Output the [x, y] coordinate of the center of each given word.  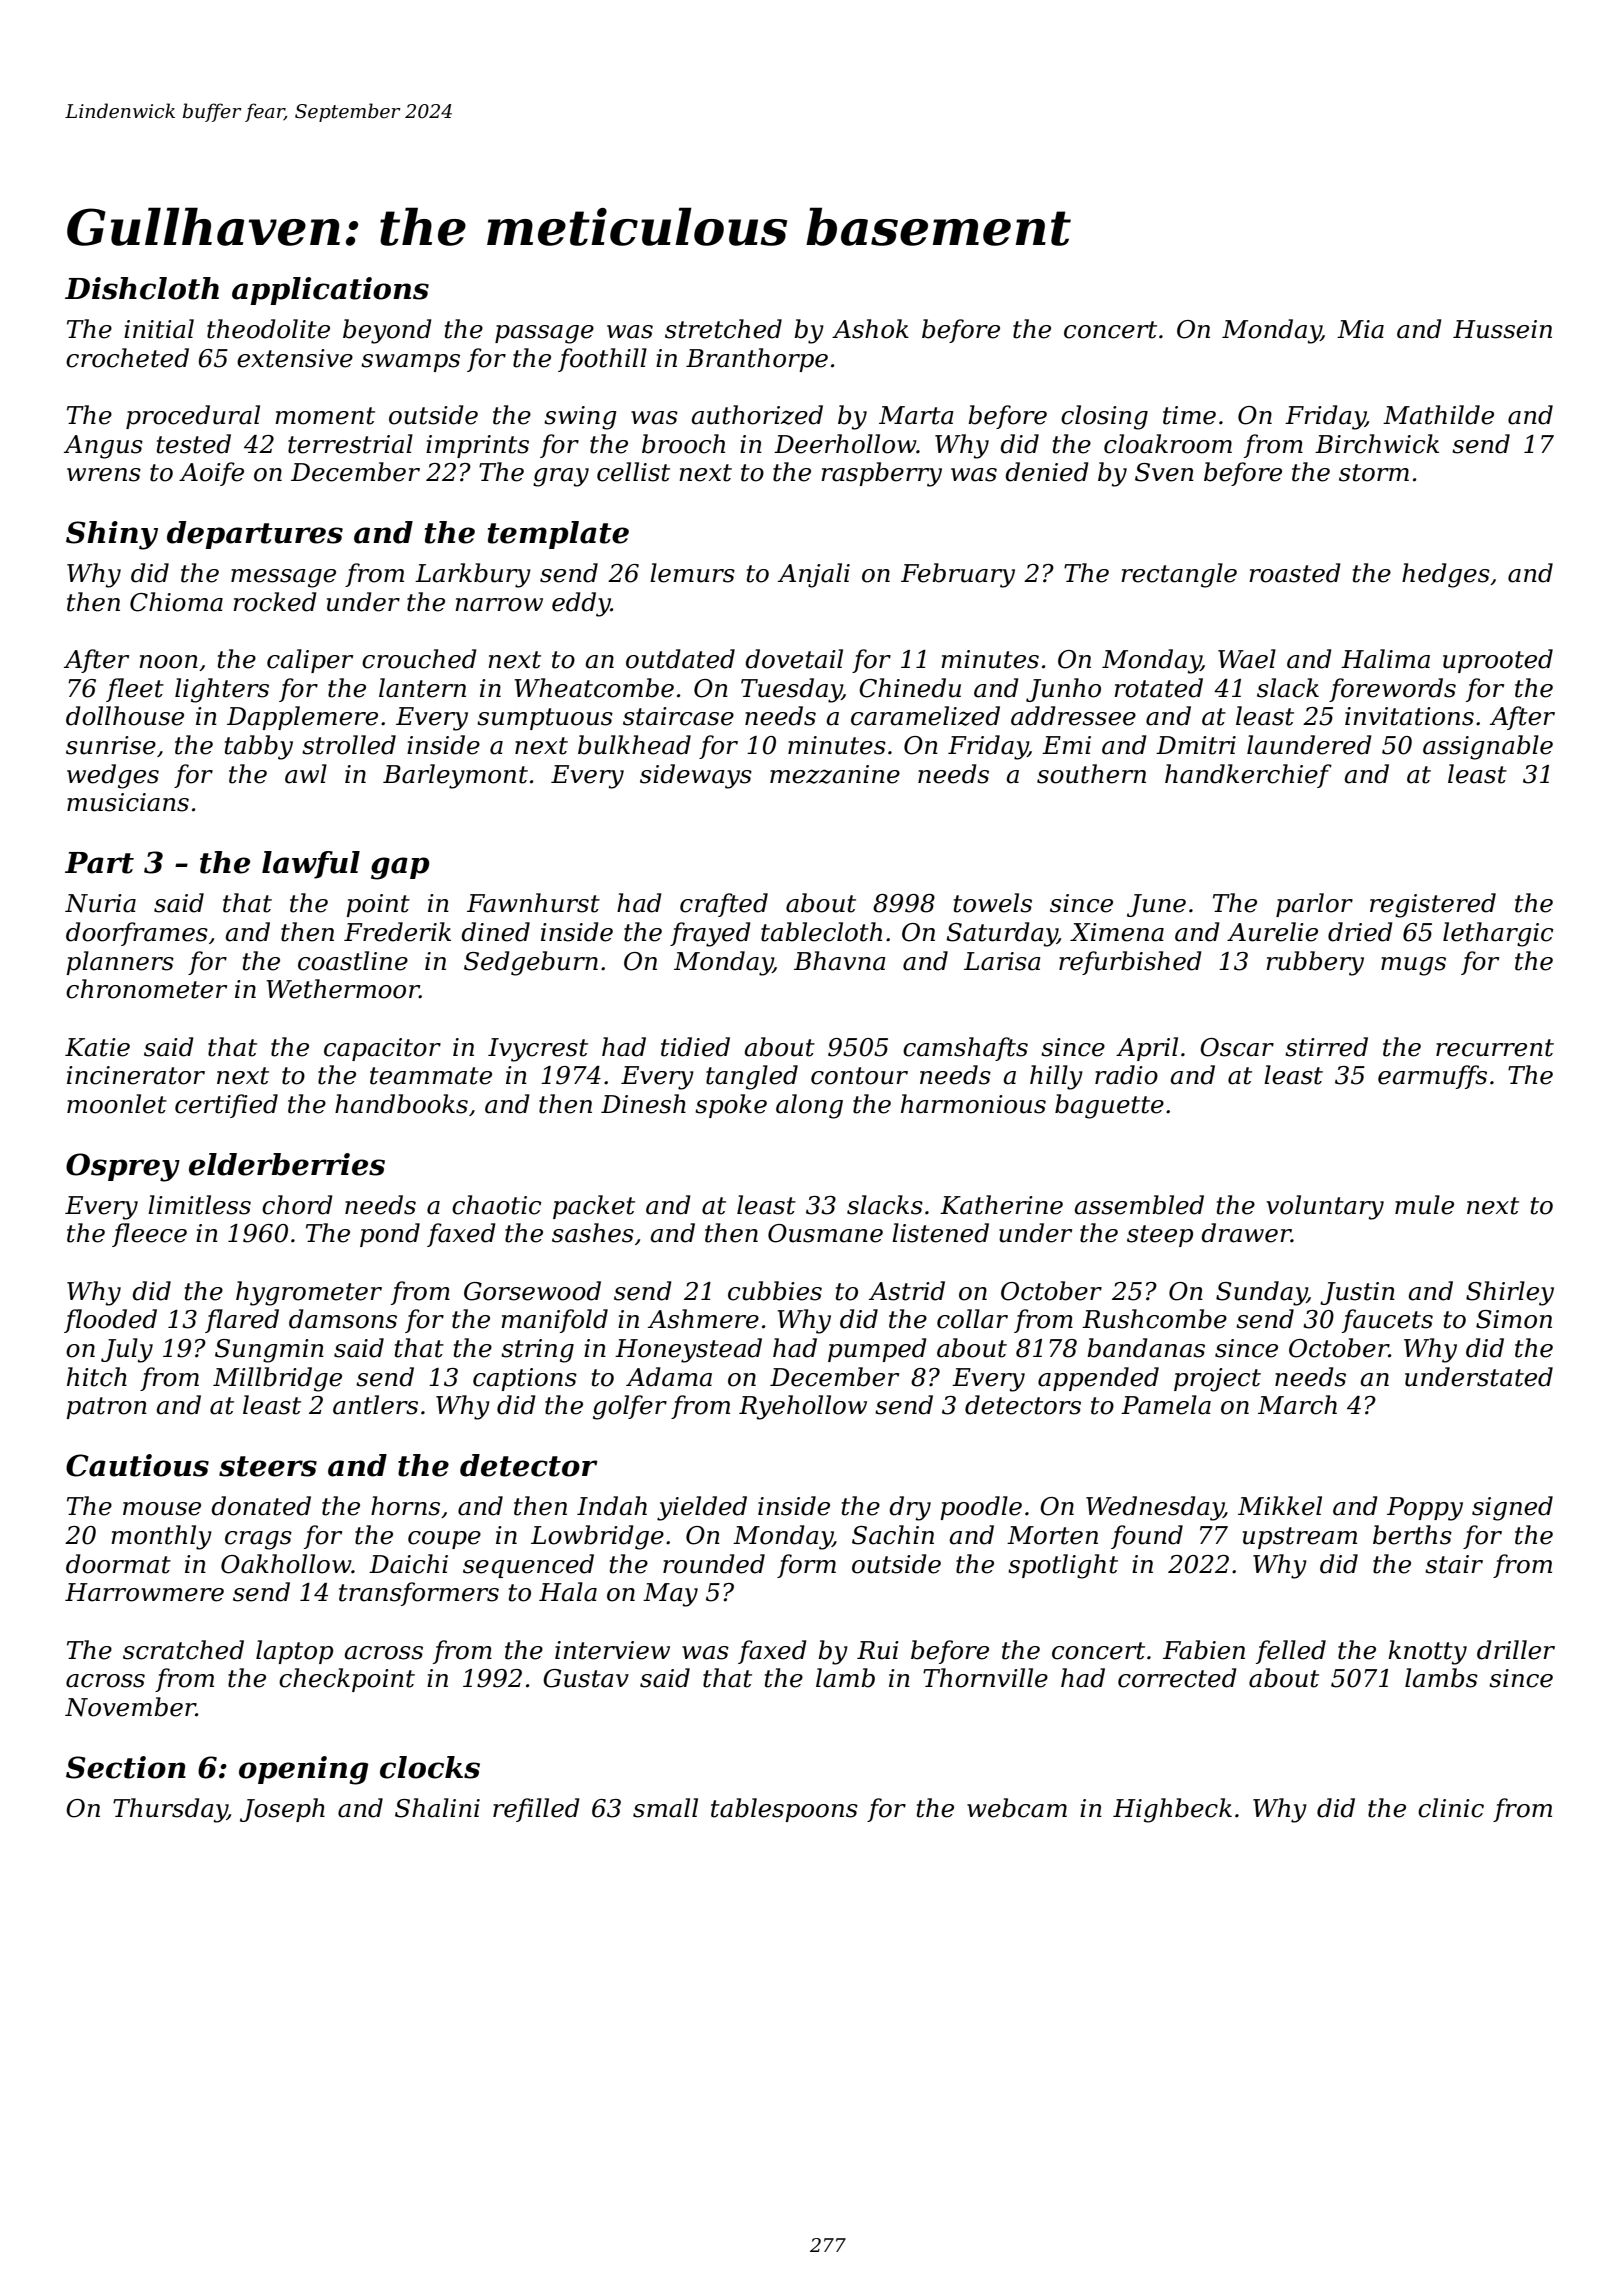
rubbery [1315, 963]
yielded [702, 1508]
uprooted [1498, 661]
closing [1104, 417]
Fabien [1204, 1650]
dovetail [794, 659]
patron [106, 1408]
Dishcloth [142, 288]
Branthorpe [757, 360]
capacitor [382, 1049]
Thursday [170, 1810]
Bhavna [840, 961]
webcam [1017, 1808]
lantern [422, 688]
